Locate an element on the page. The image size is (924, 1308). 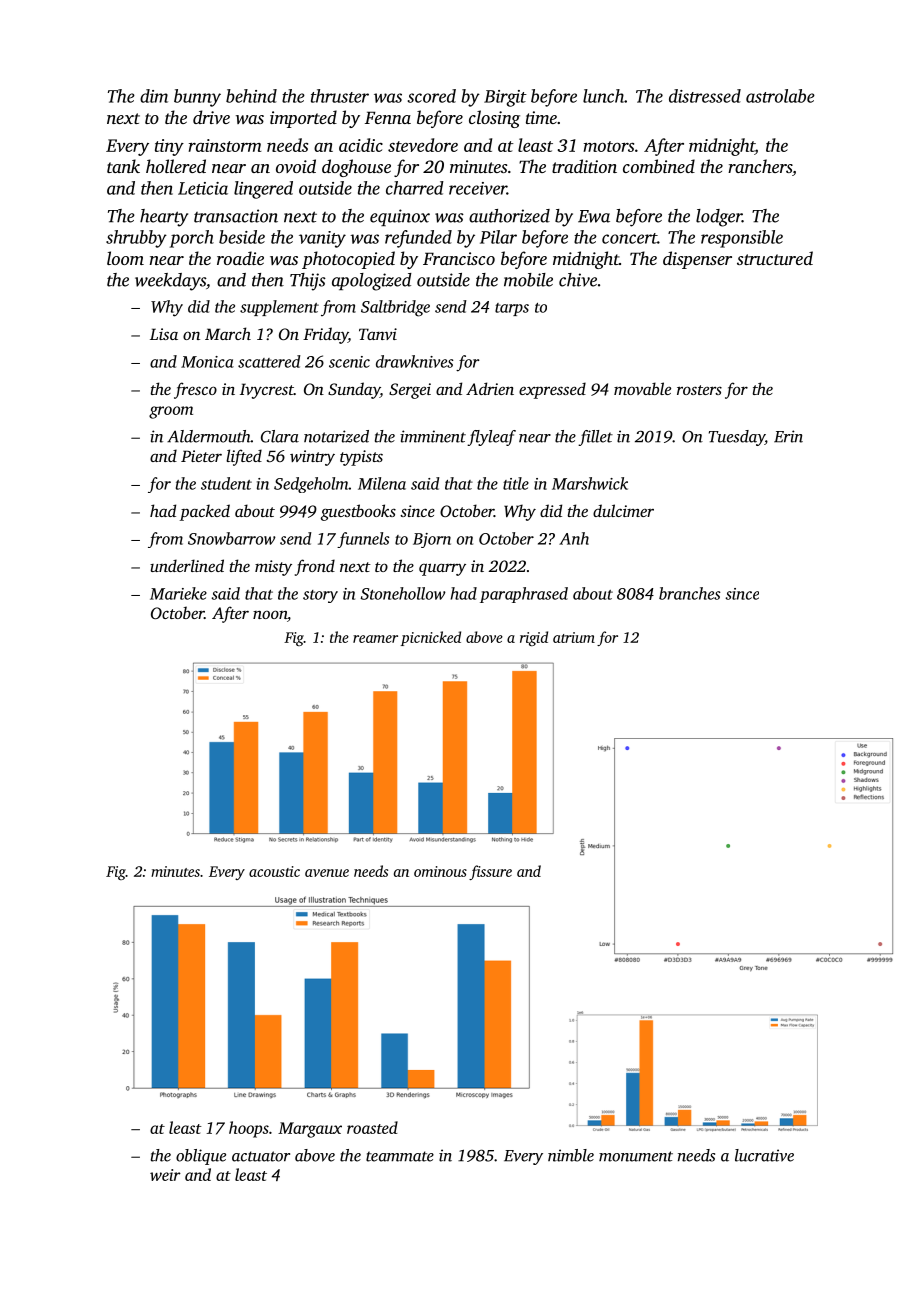
acoustic is located at coordinates (274, 871).
